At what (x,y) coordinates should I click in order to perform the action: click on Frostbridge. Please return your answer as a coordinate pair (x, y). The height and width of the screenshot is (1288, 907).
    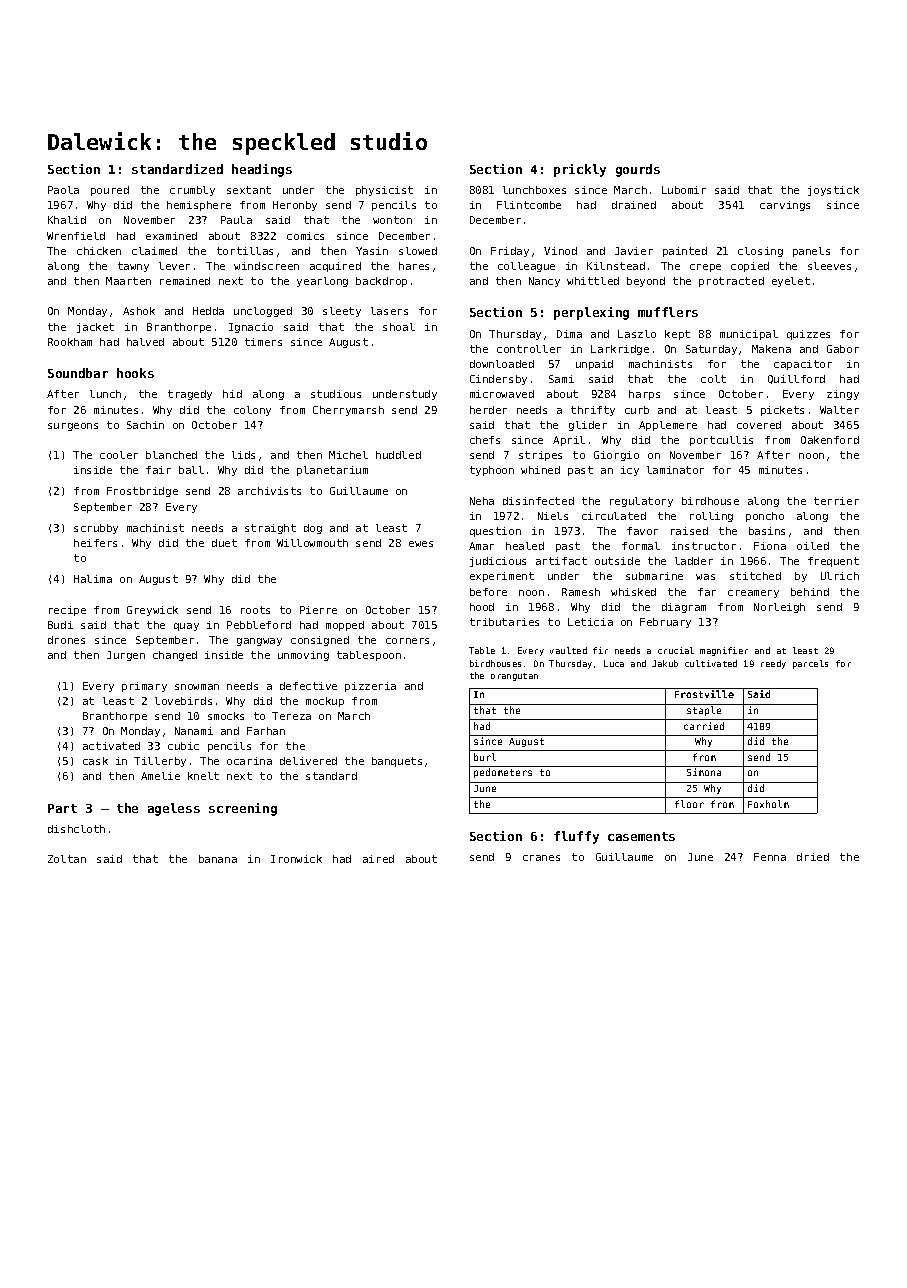
    Looking at the image, I should click on (142, 492).
